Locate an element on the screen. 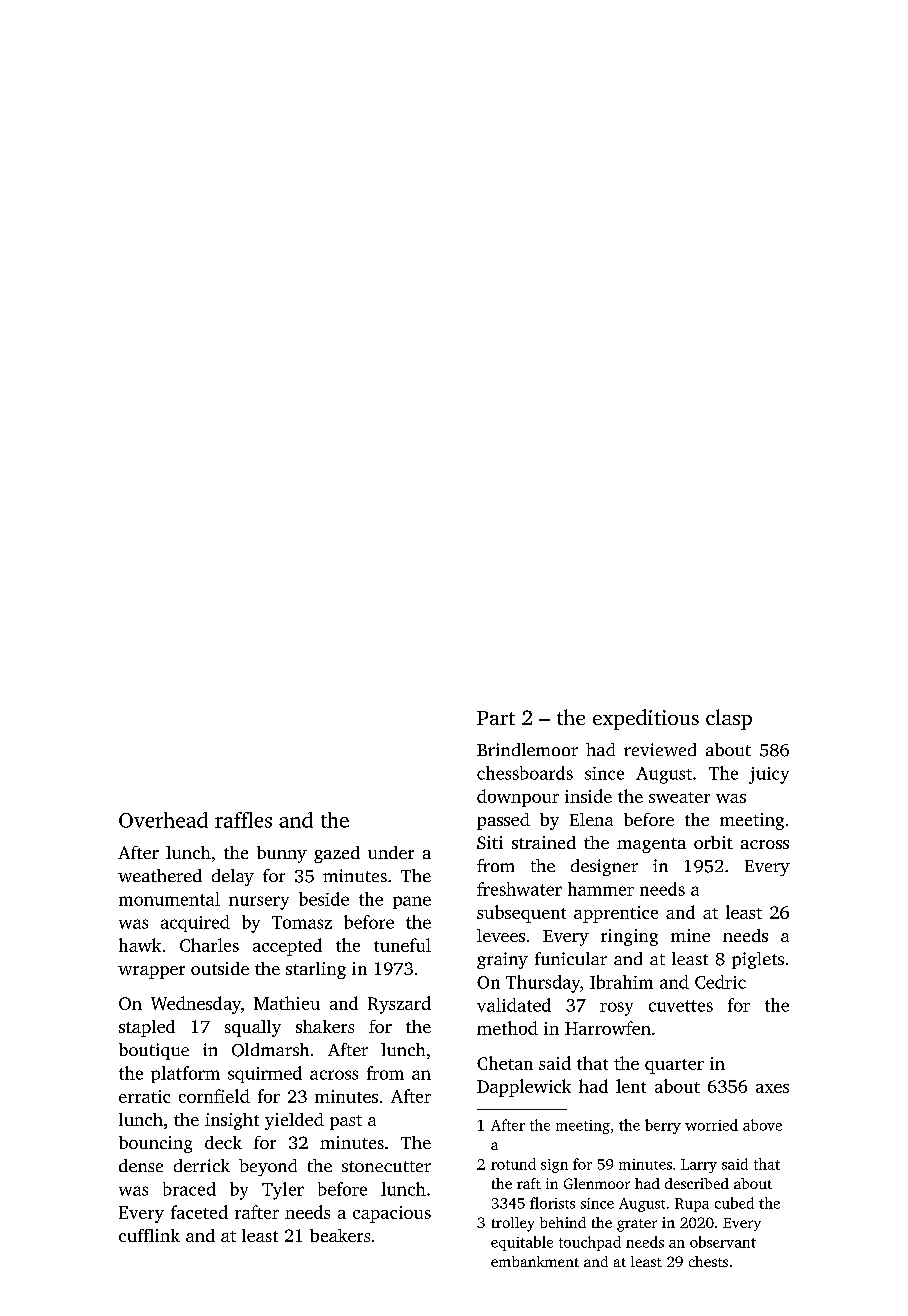 The width and height of the screenshot is (908, 1316). past is located at coordinates (346, 1122).
